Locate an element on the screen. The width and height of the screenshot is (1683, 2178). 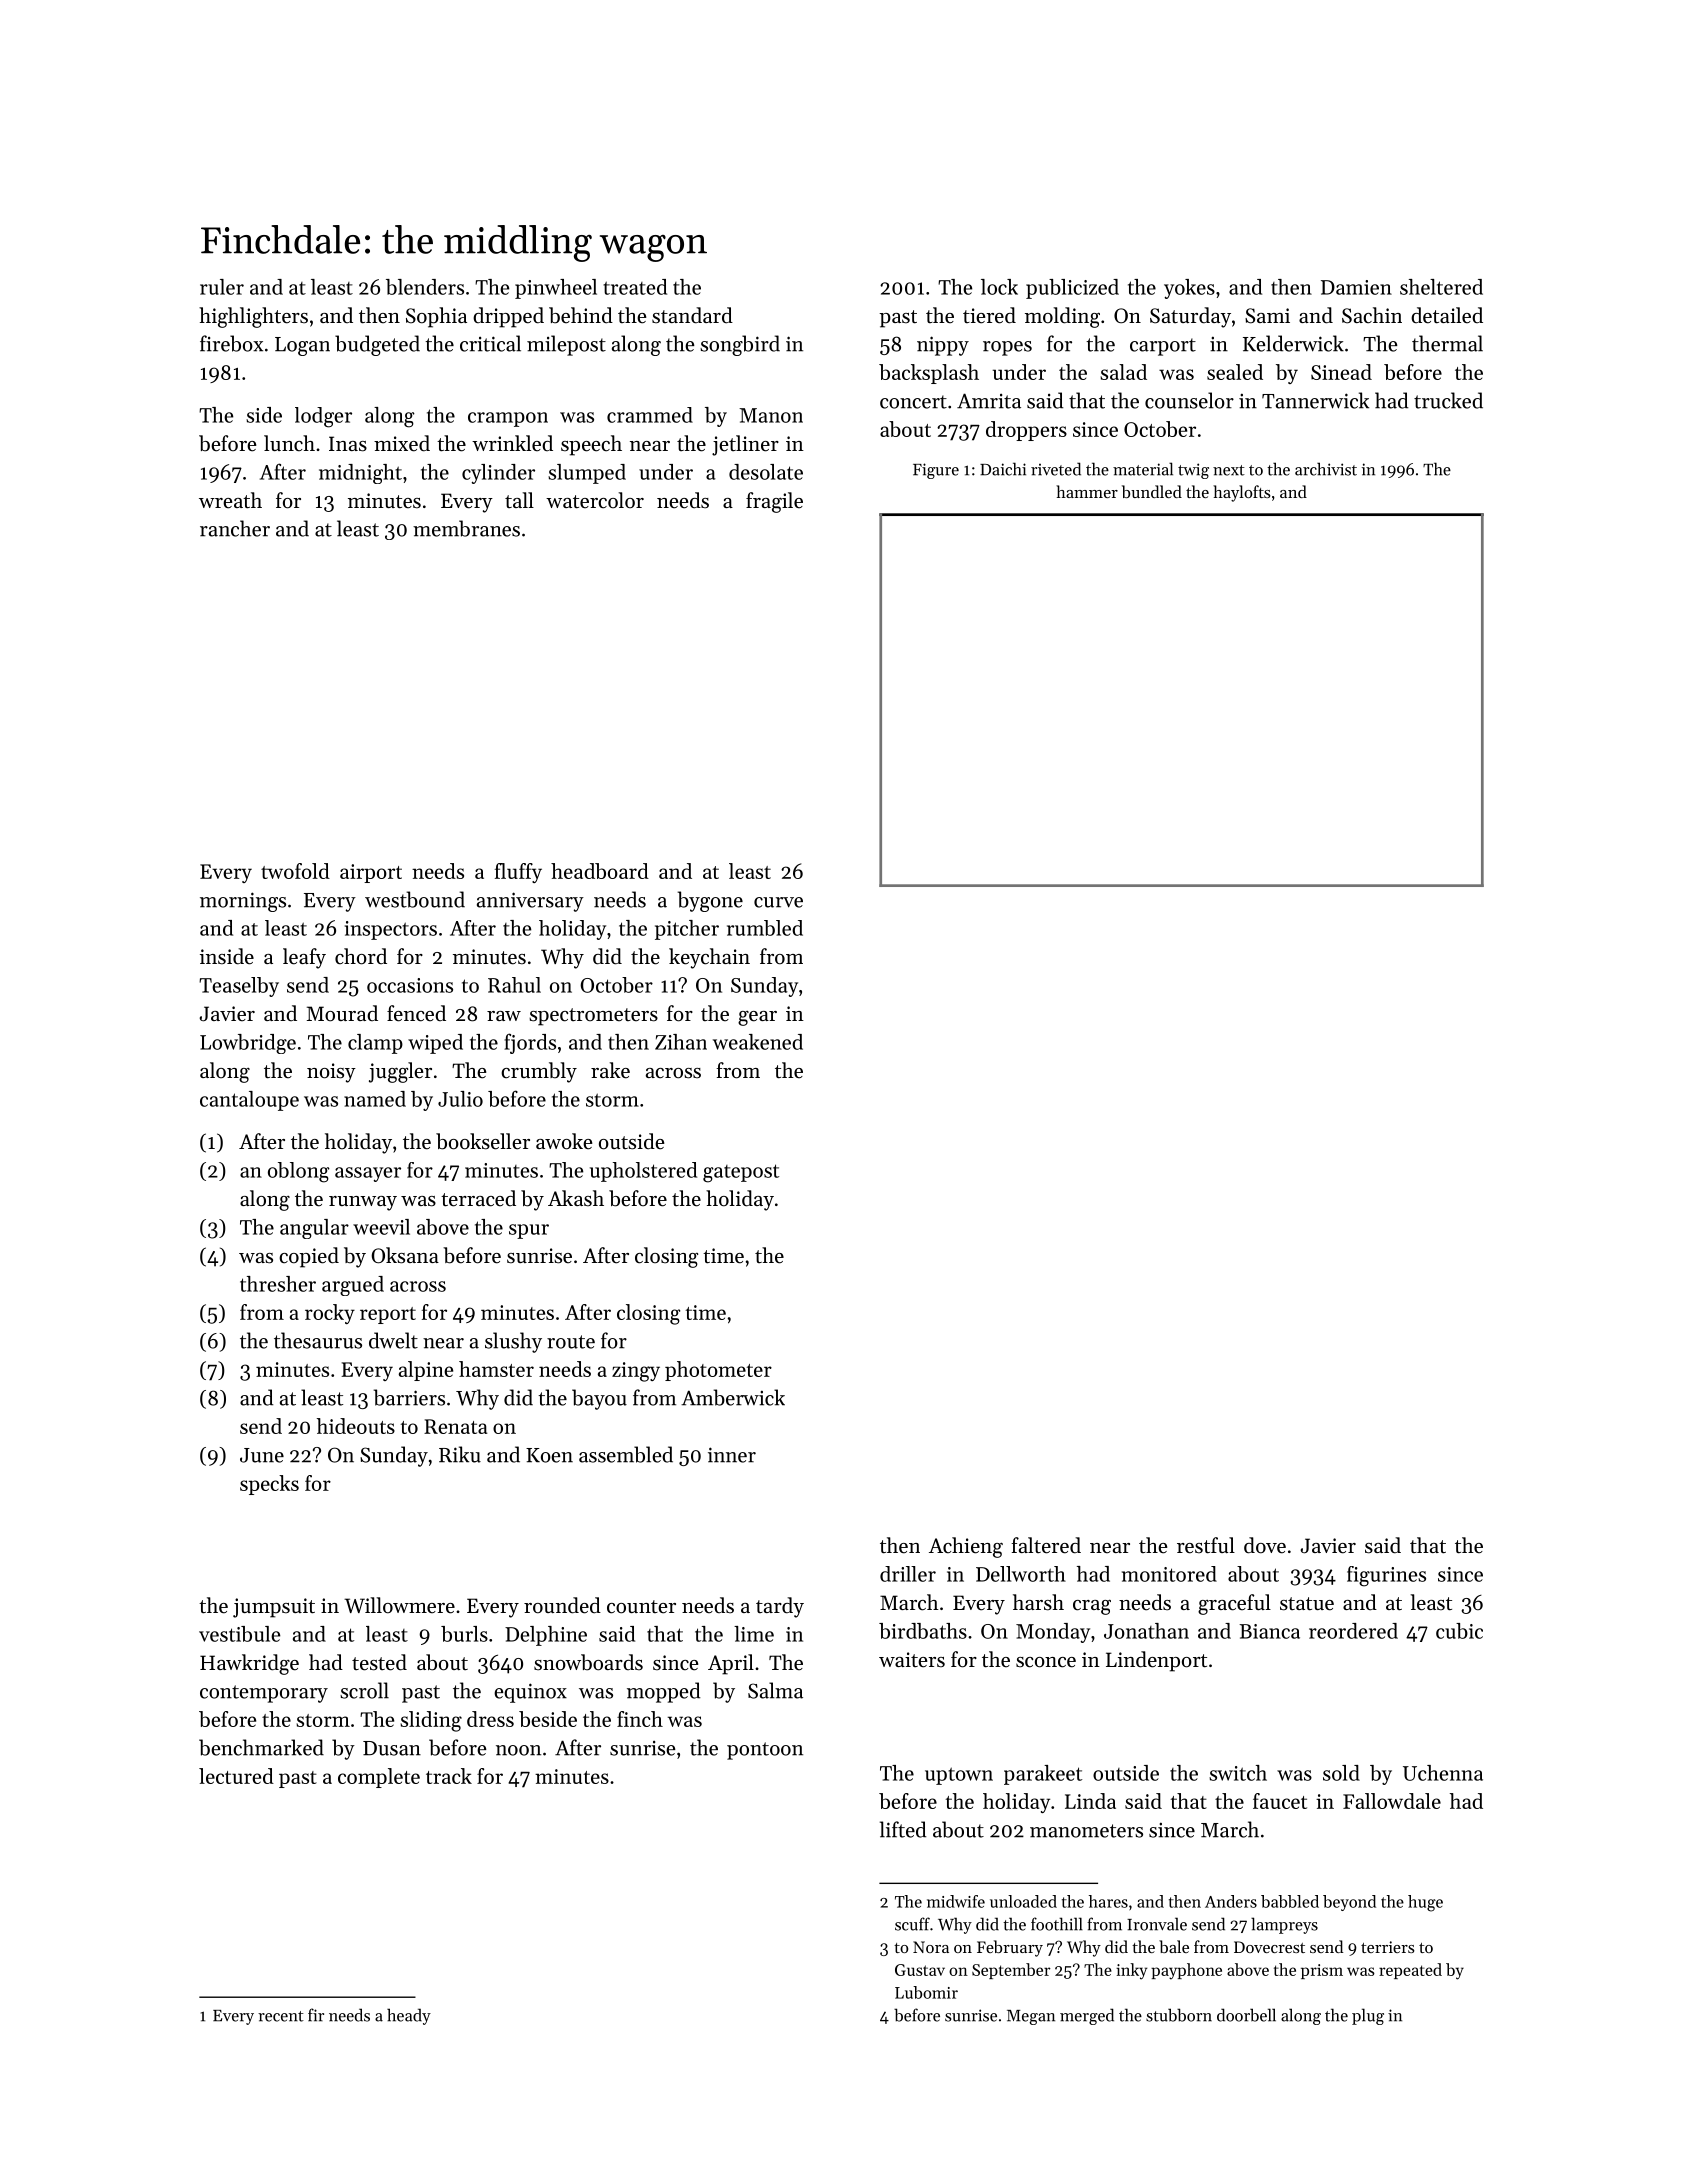
airport is located at coordinates (371, 873).
